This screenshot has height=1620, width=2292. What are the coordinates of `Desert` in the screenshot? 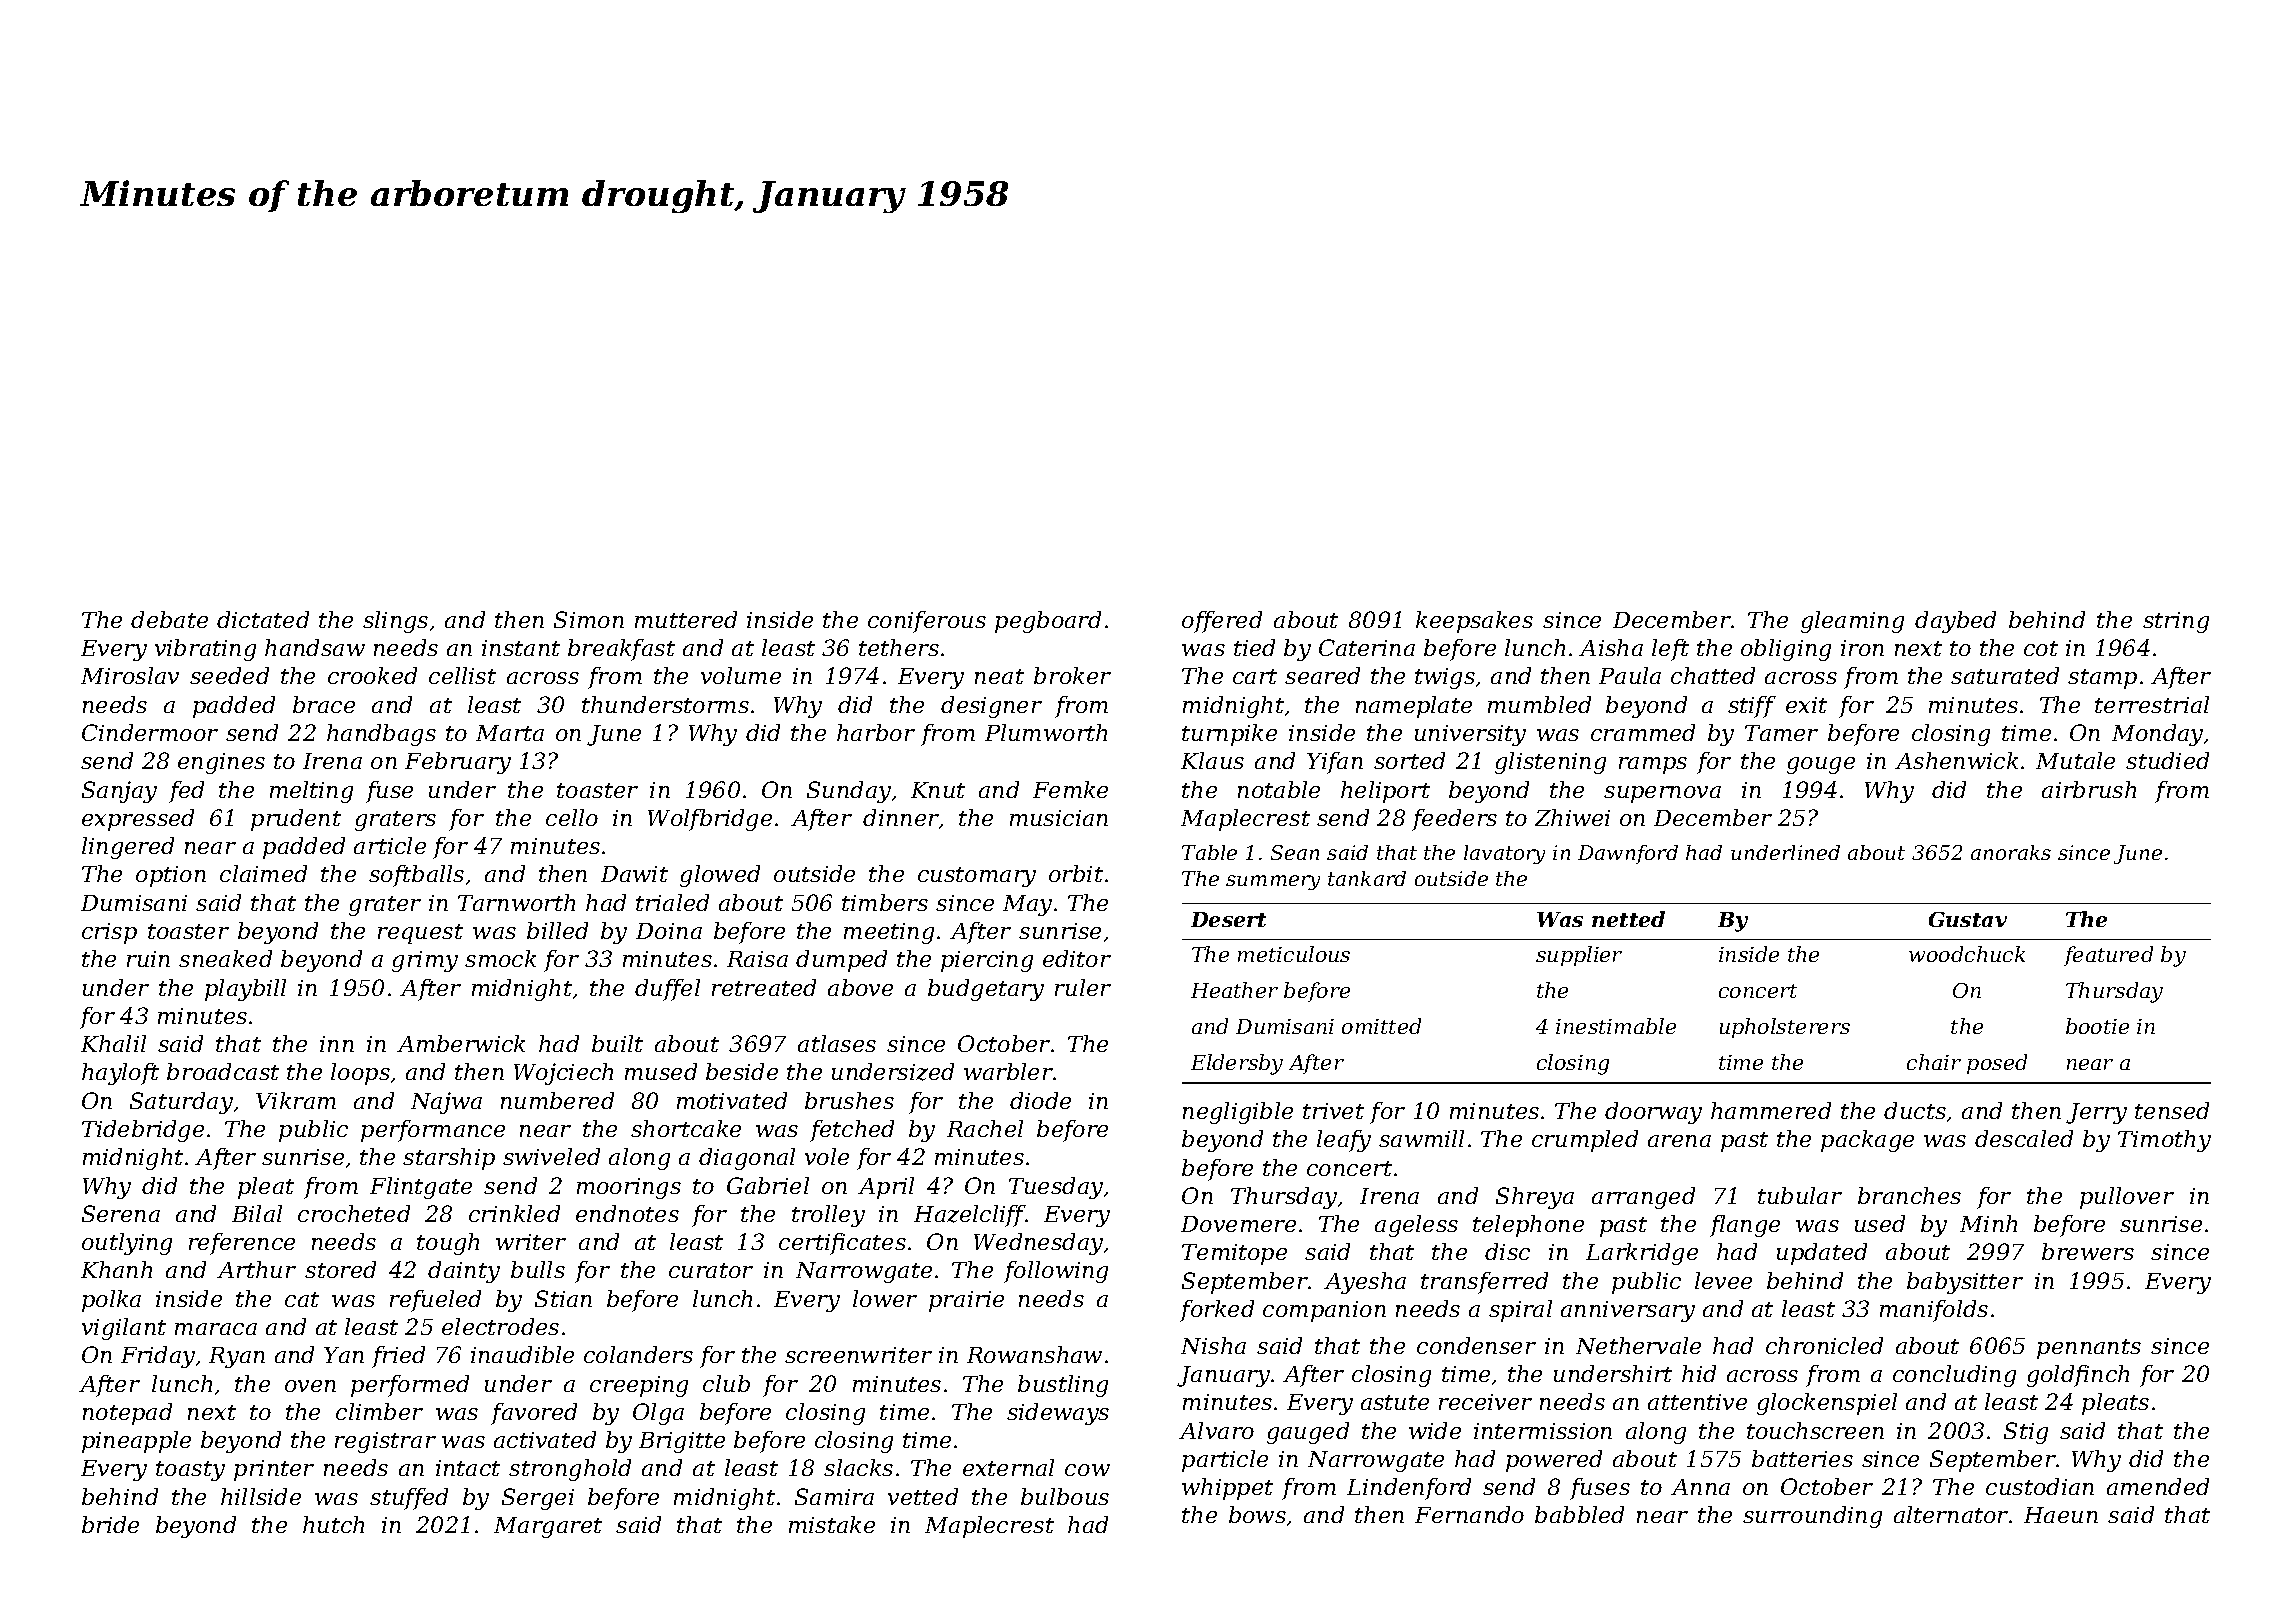 It's located at (1228, 919).
